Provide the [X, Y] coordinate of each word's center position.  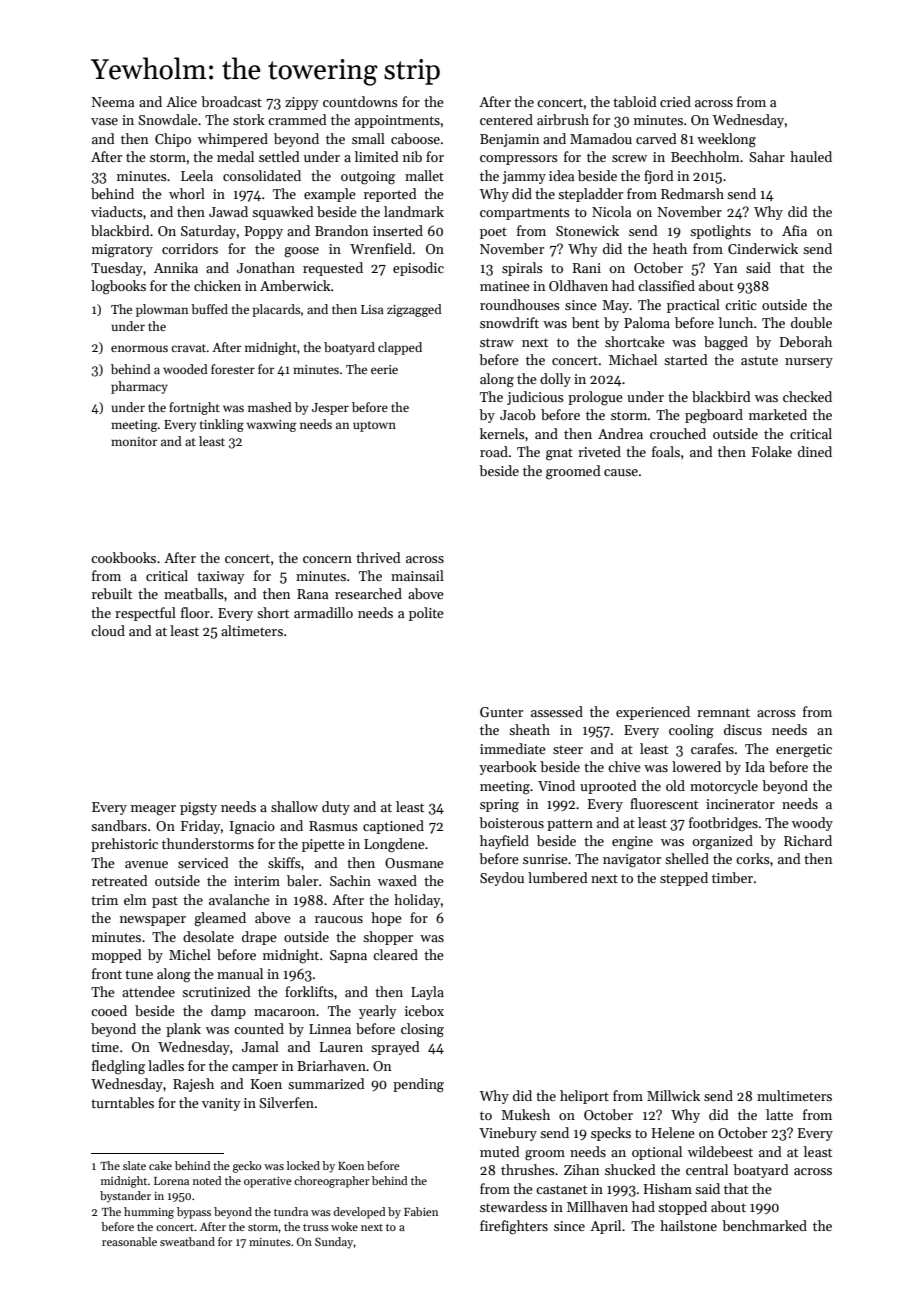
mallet [424, 175]
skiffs [284, 862]
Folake [772, 451]
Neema [113, 102]
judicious [535, 398]
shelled [687, 858]
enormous [139, 348]
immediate [513, 748]
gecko [247, 1167]
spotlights [720, 232]
